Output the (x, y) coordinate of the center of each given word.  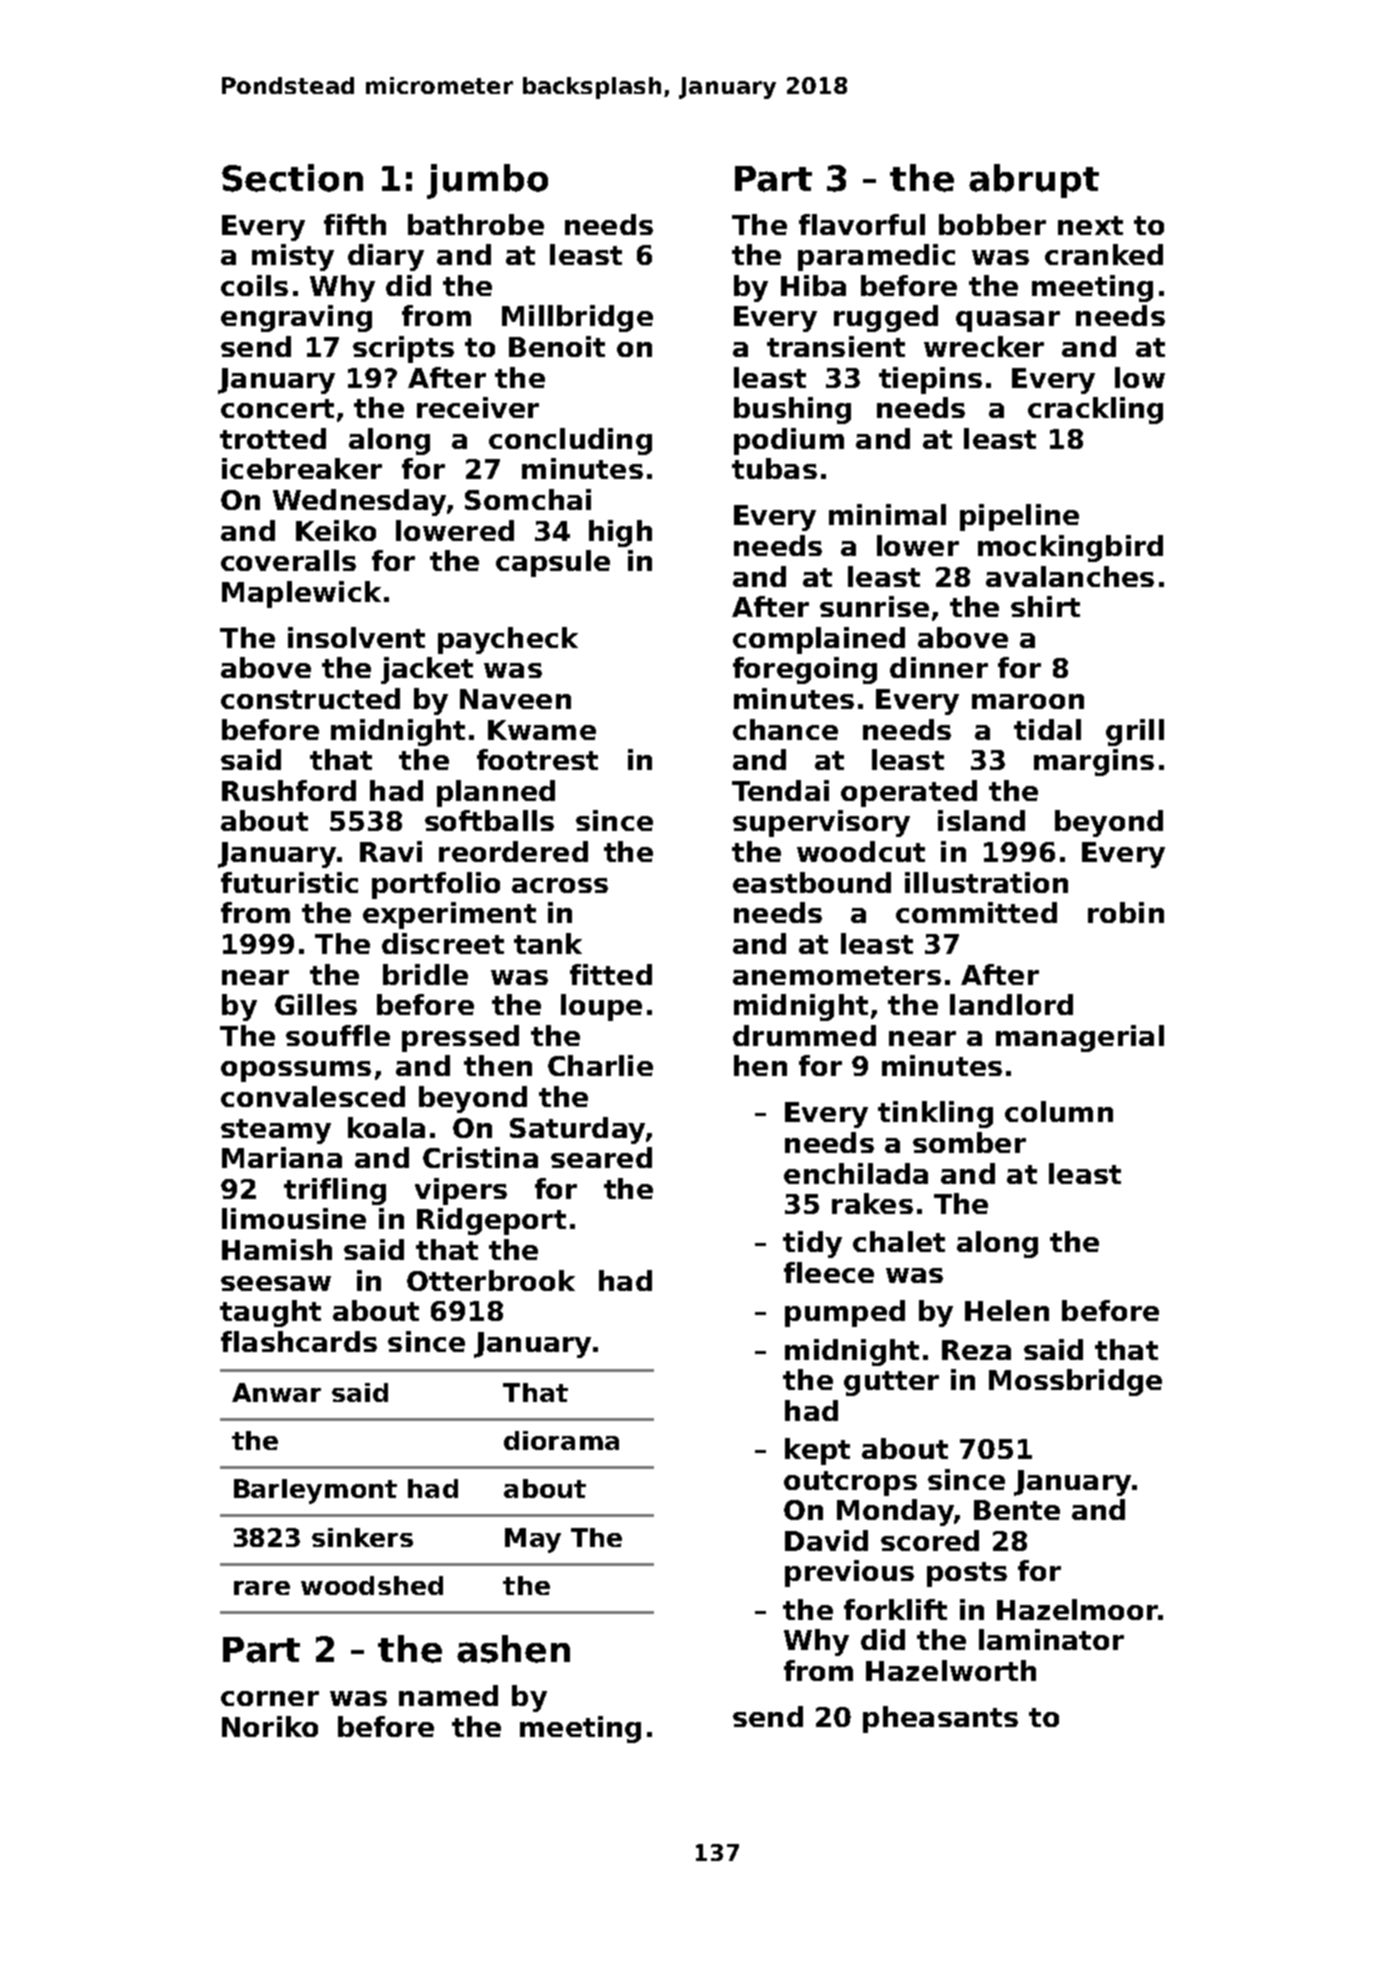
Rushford (289, 790)
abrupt (1034, 181)
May (533, 1540)
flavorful (862, 224)
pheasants (940, 1719)
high (620, 533)
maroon (1028, 701)
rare (262, 1588)
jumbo (487, 181)
